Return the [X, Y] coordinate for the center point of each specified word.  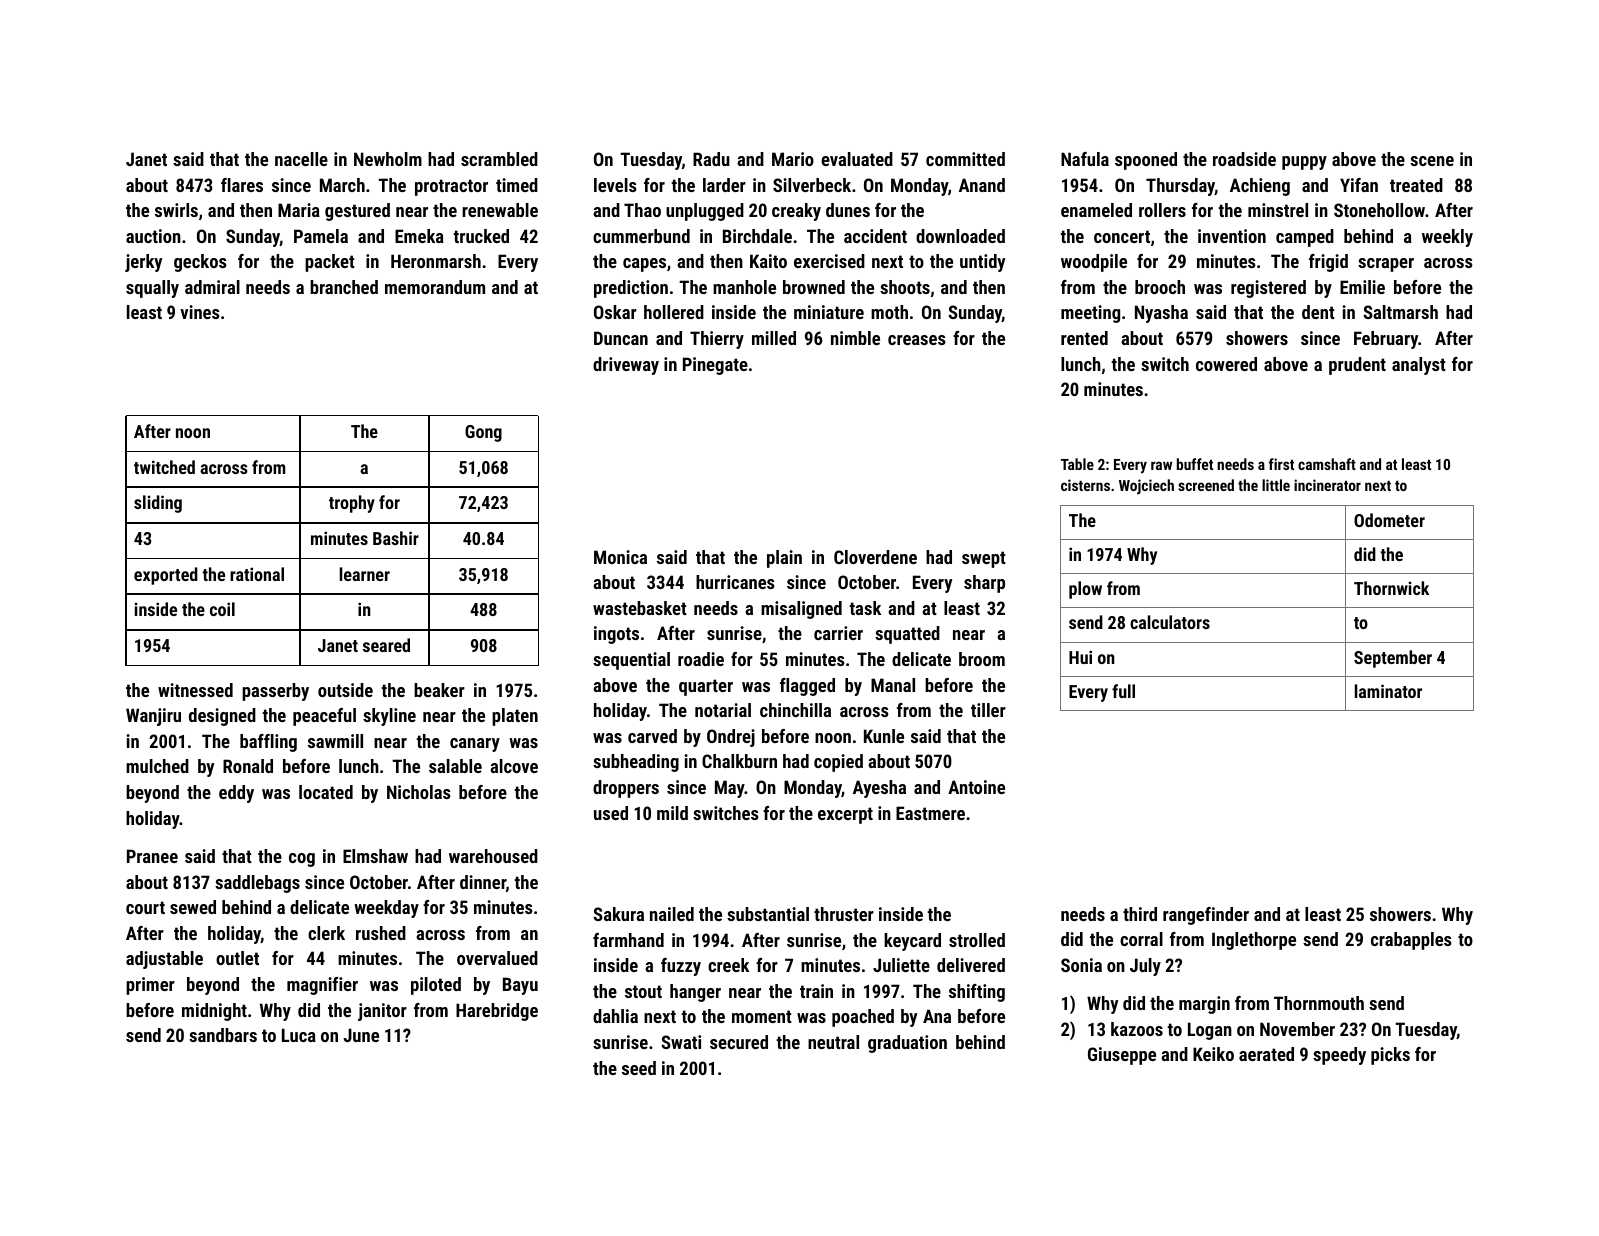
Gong [483, 433]
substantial [768, 914]
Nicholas [419, 792]
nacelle [301, 159]
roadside [1244, 159]
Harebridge [497, 1012]
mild [672, 813]
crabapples [1411, 941]
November [1297, 1029]
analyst [1419, 366]
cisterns [1085, 485]
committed [965, 159]
